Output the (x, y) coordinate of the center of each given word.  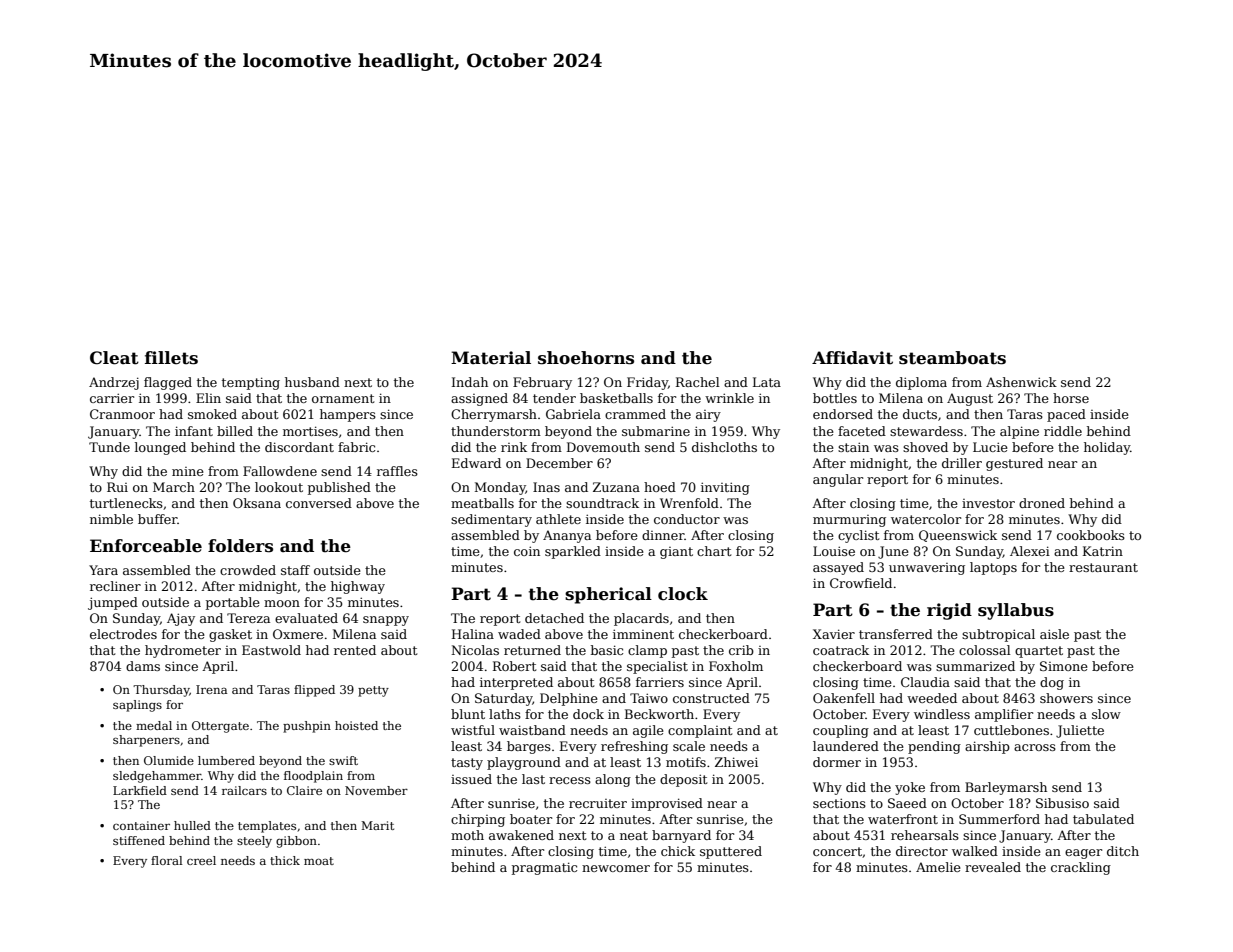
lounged (160, 448)
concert (837, 851)
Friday (647, 383)
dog (1052, 683)
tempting (251, 383)
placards (641, 619)
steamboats (952, 358)
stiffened (139, 840)
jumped (113, 603)
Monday (500, 488)
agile (648, 731)
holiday (1107, 448)
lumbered (226, 760)
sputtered (731, 852)
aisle (1054, 634)
